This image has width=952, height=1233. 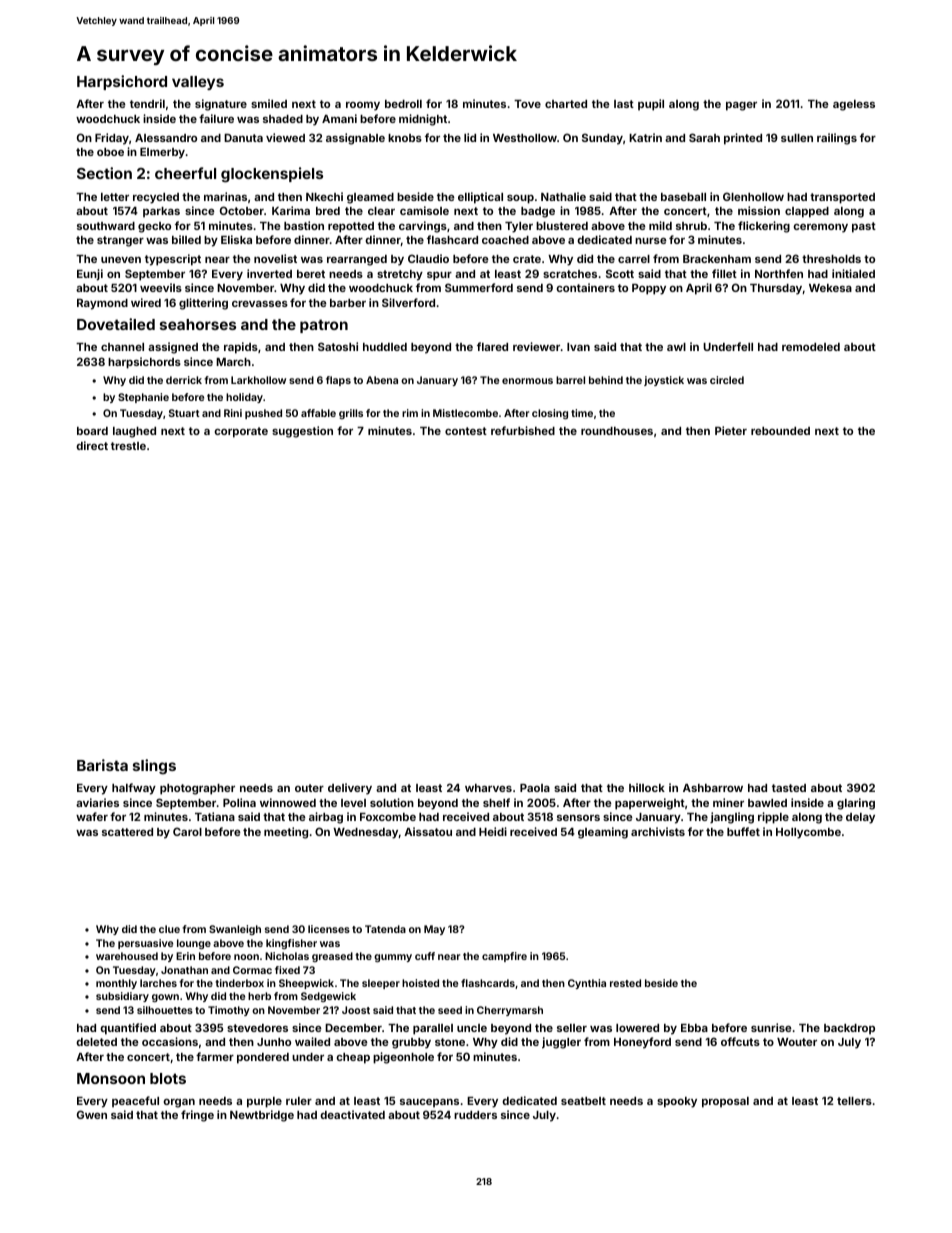 I want to click on ruler, so click(x=299, y=1101).
